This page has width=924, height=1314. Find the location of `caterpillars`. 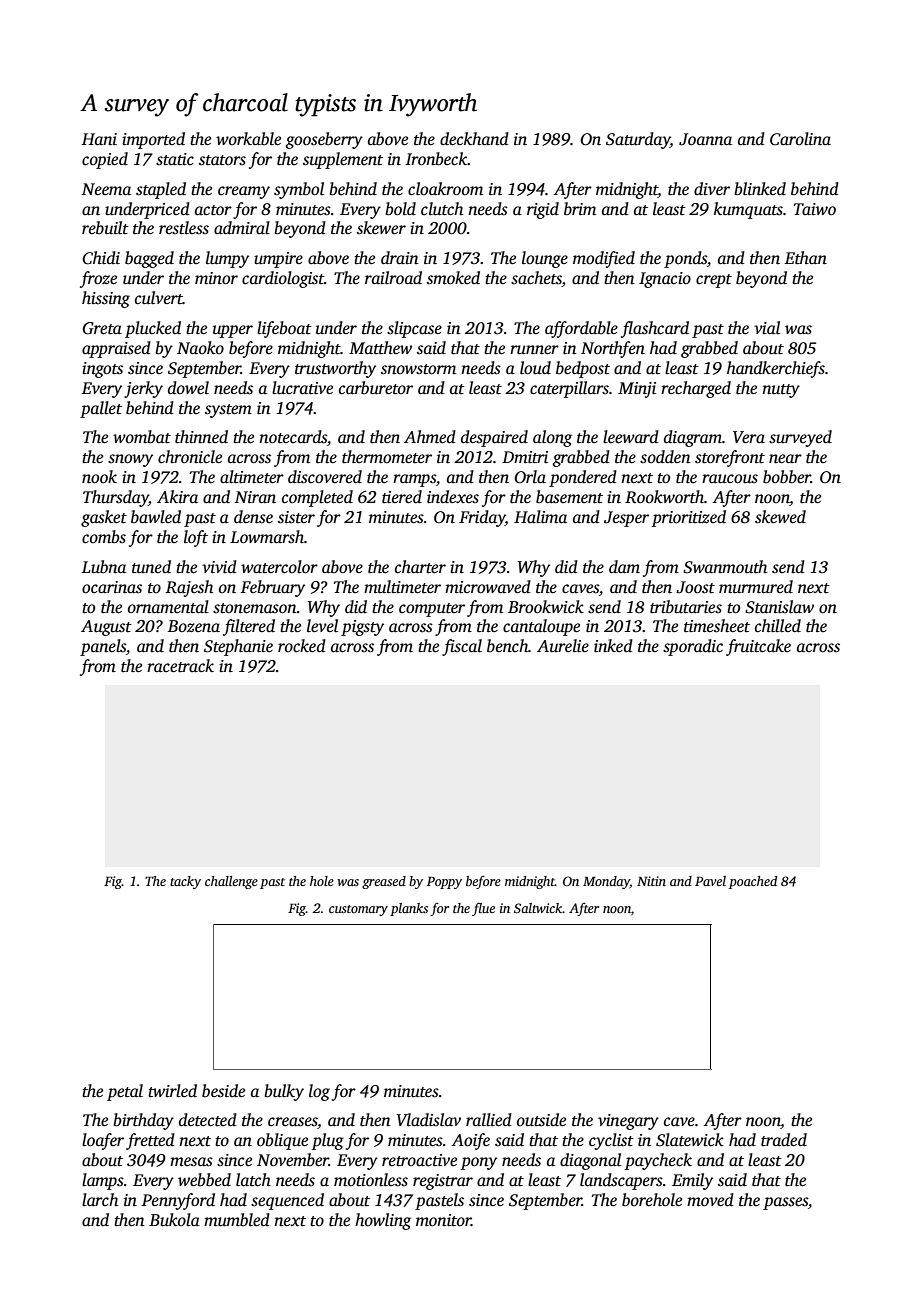

caterpillars is located at coordinates (569, 389).
